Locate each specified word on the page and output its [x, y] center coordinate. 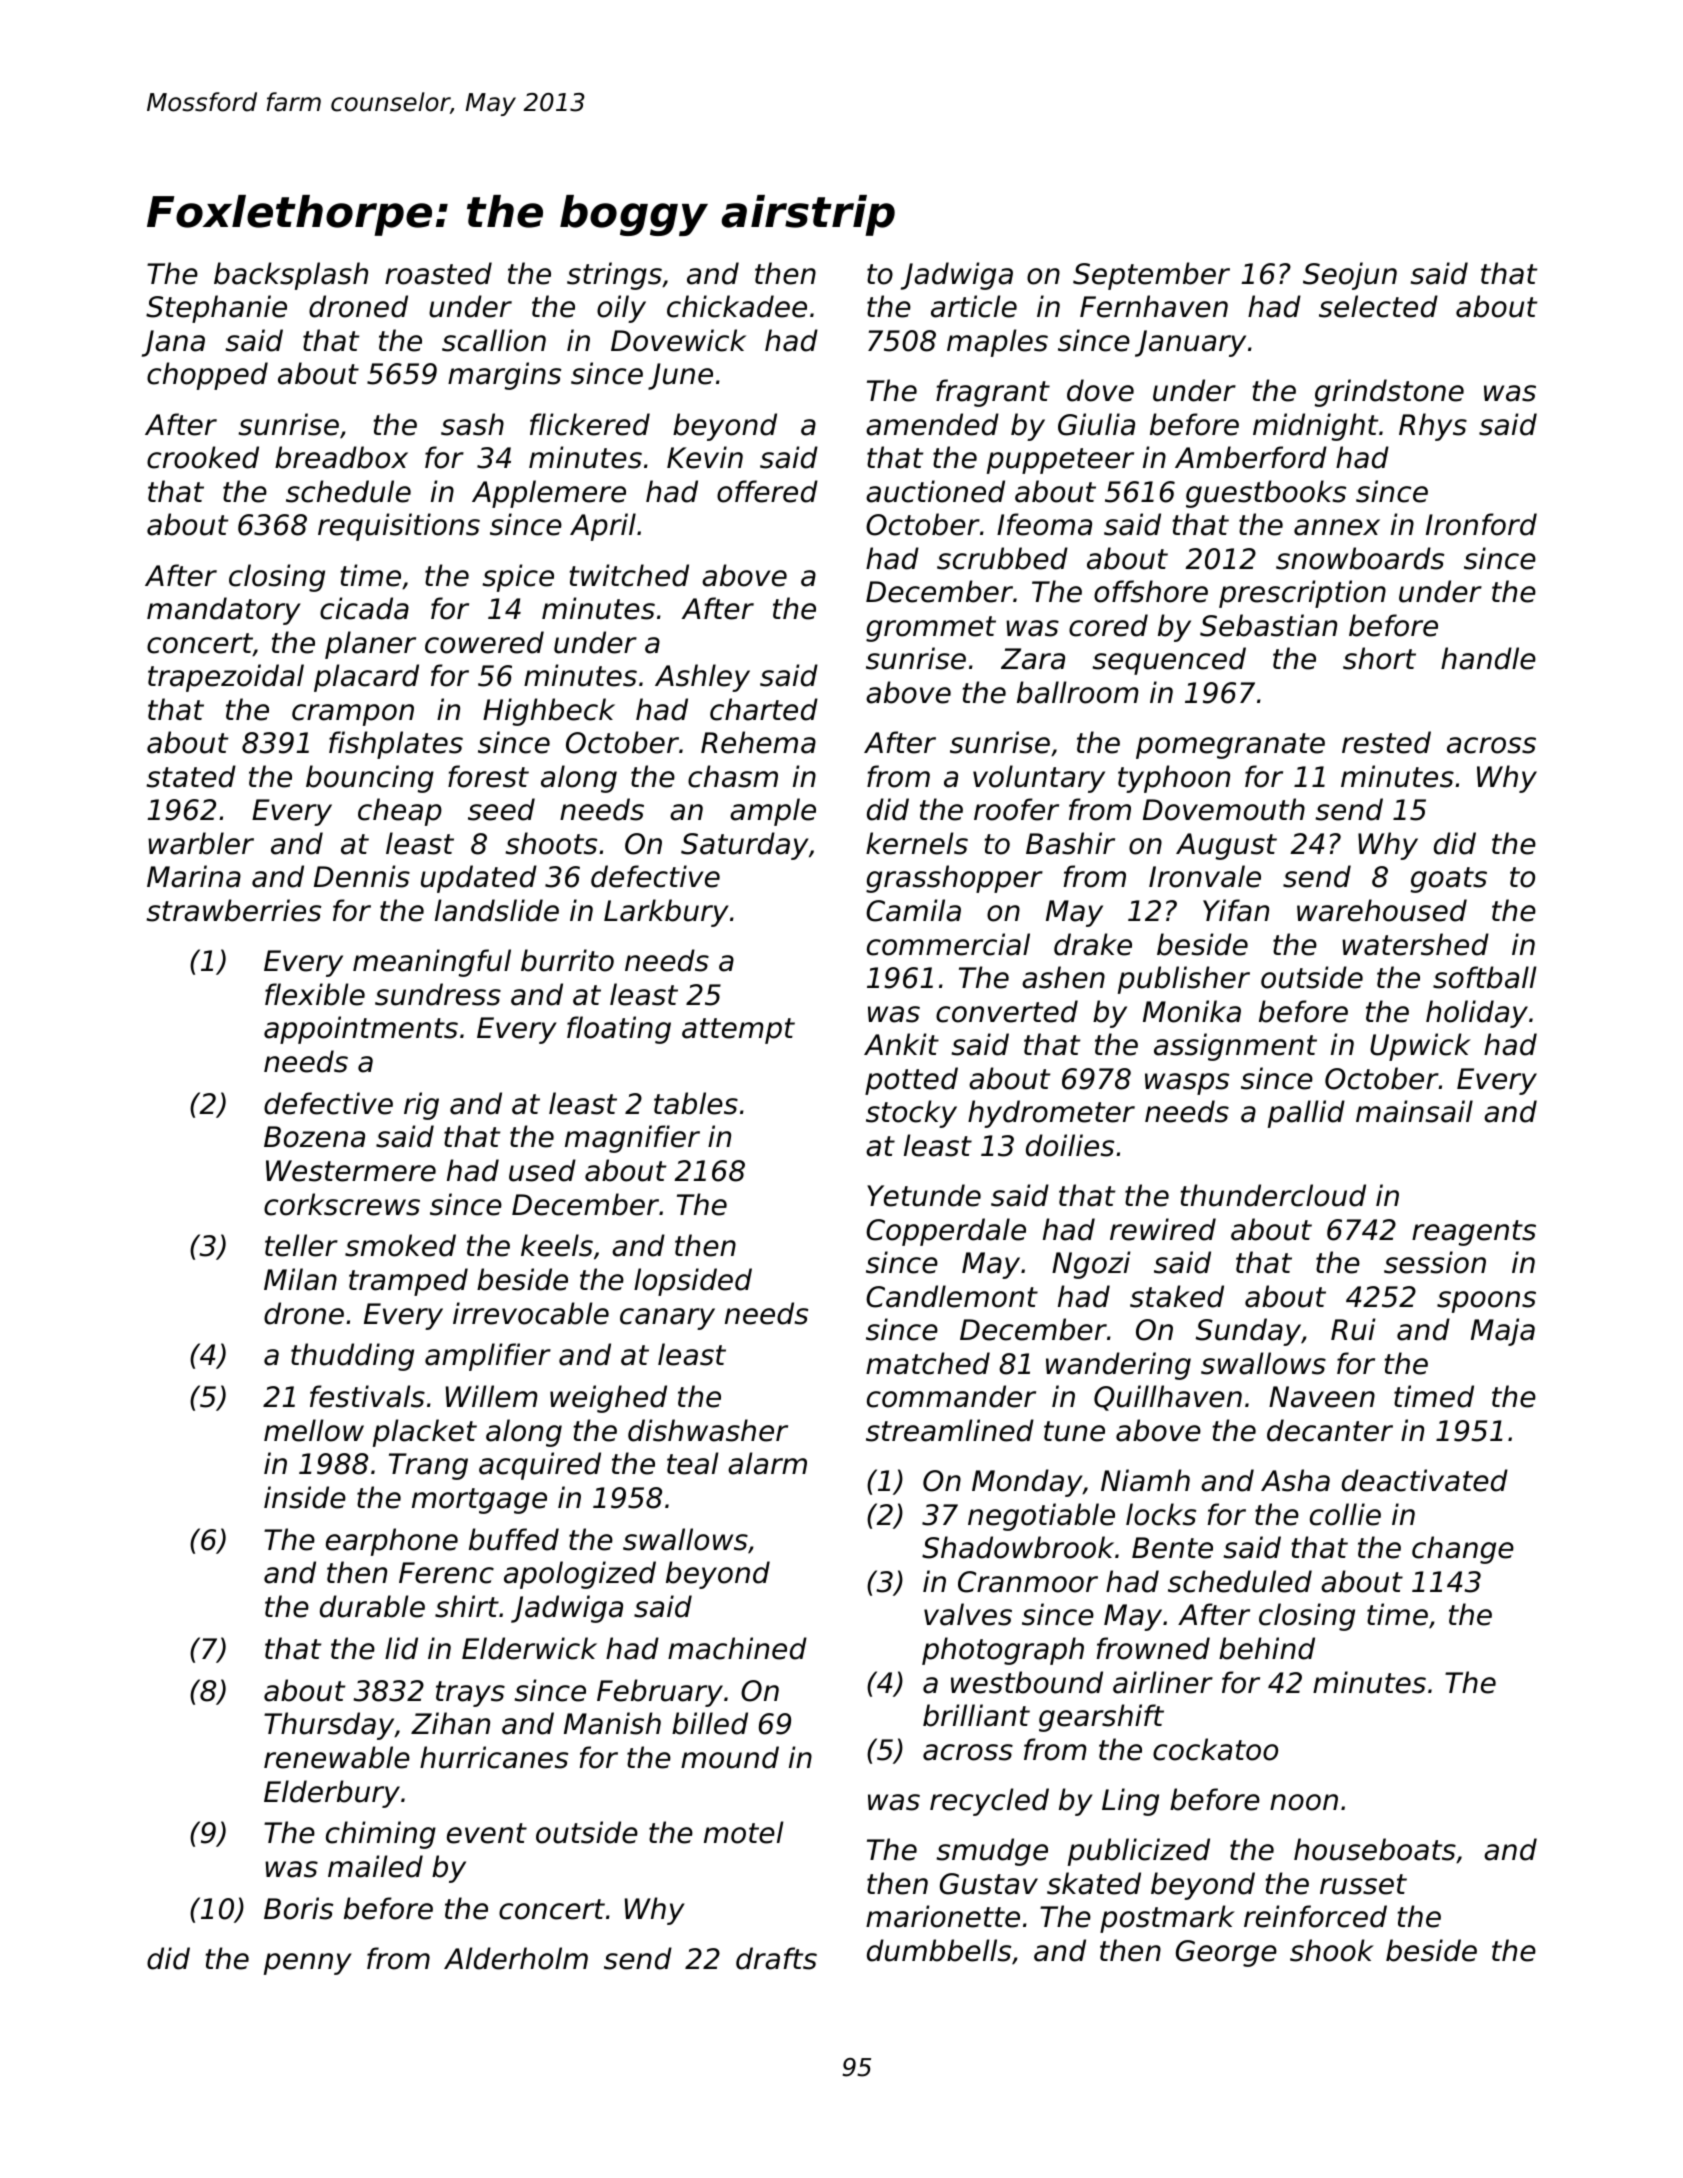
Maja [1503, 1332]
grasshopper [954, 879]
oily [621, 309]
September [1151, 276]
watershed [1415, 944]
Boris [298, 1908]
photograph [1003, 1651]
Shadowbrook [1018, 1547]
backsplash [291, 276]
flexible [315, 994]
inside [305, 1497]
